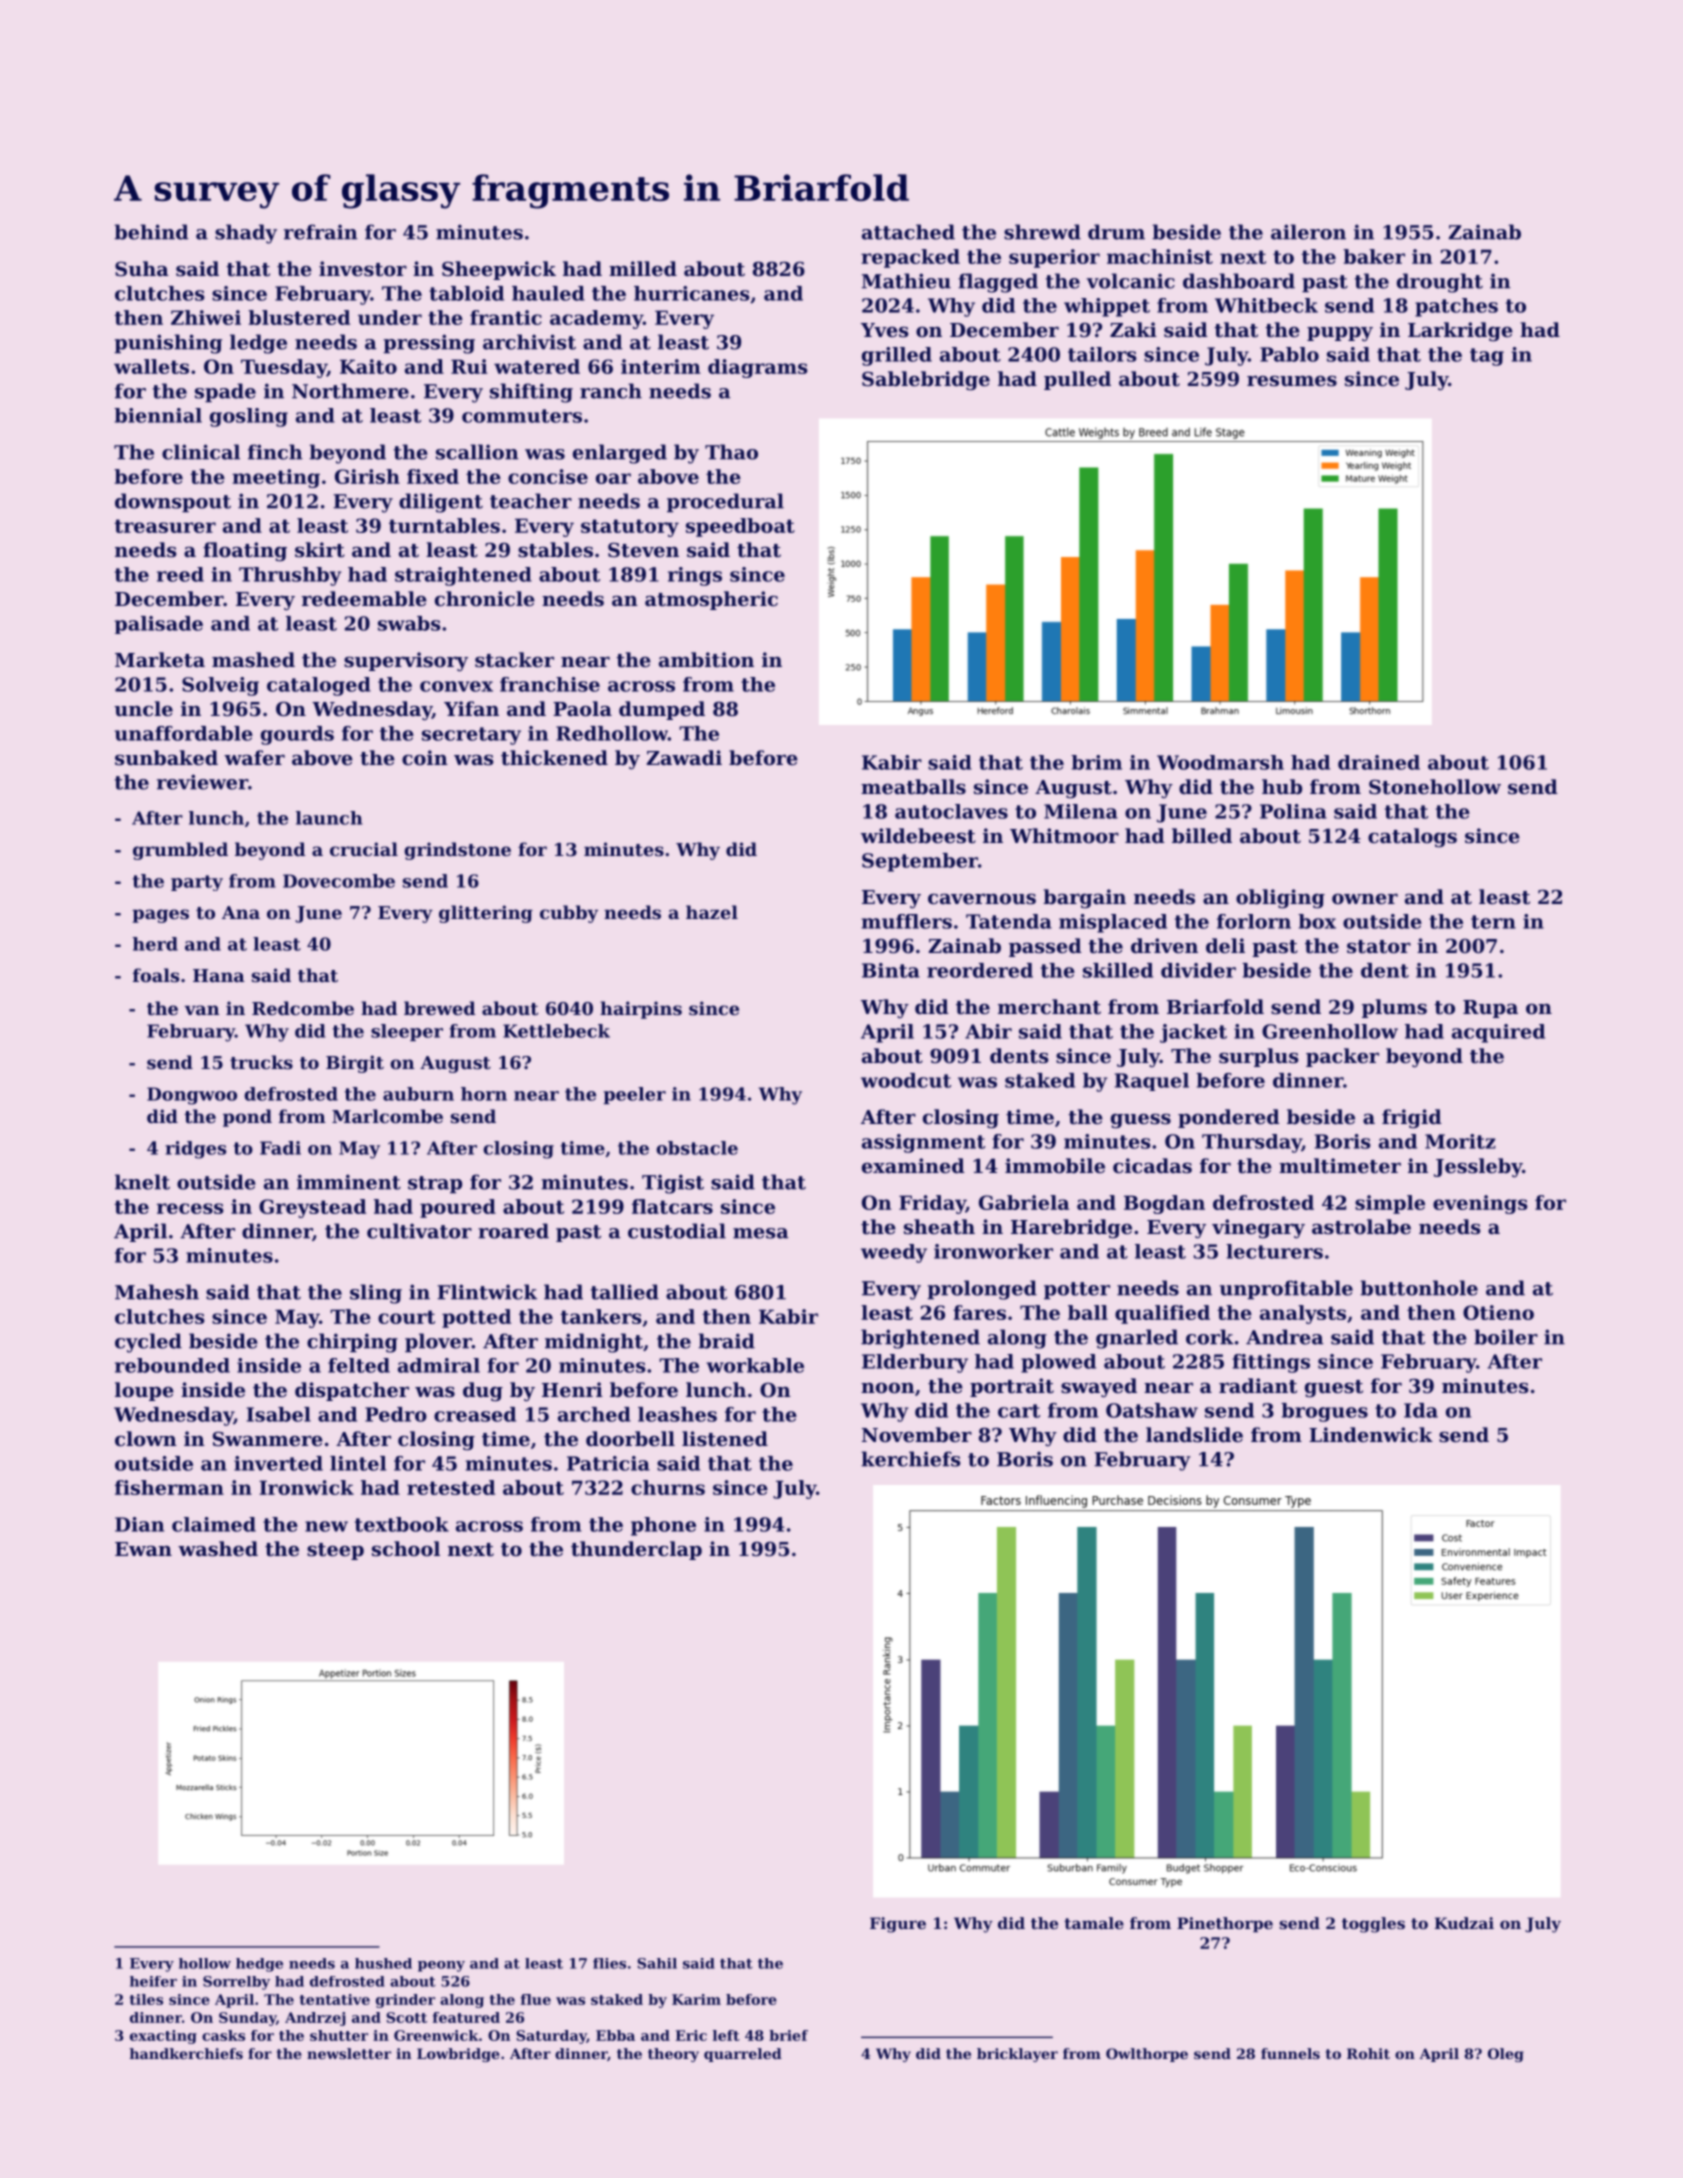 This image has height=2178, width=1683. I want to click on hushed, so click(383, 1963).
